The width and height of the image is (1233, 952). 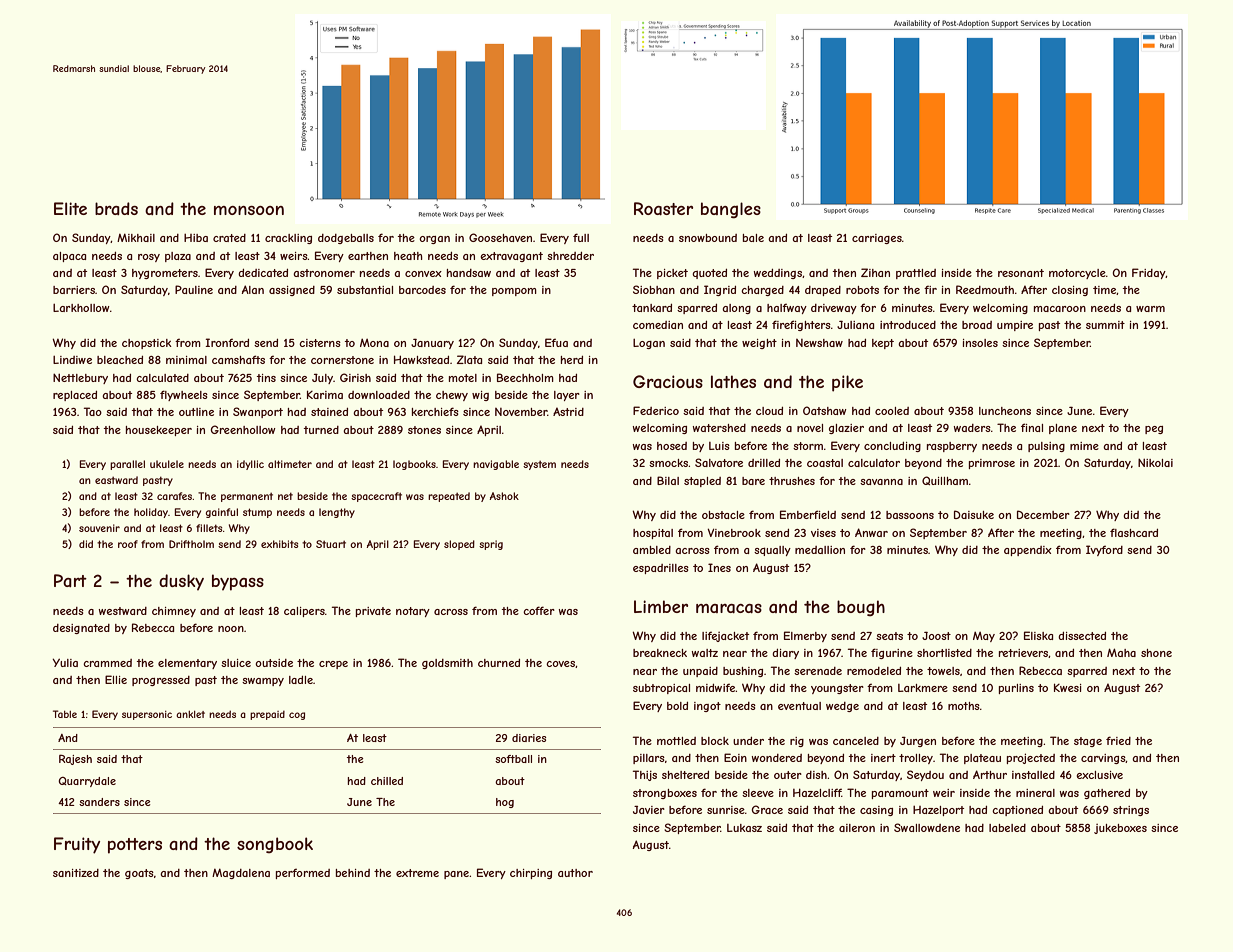 I want to click on eventual, so click(x=799, y=706).
